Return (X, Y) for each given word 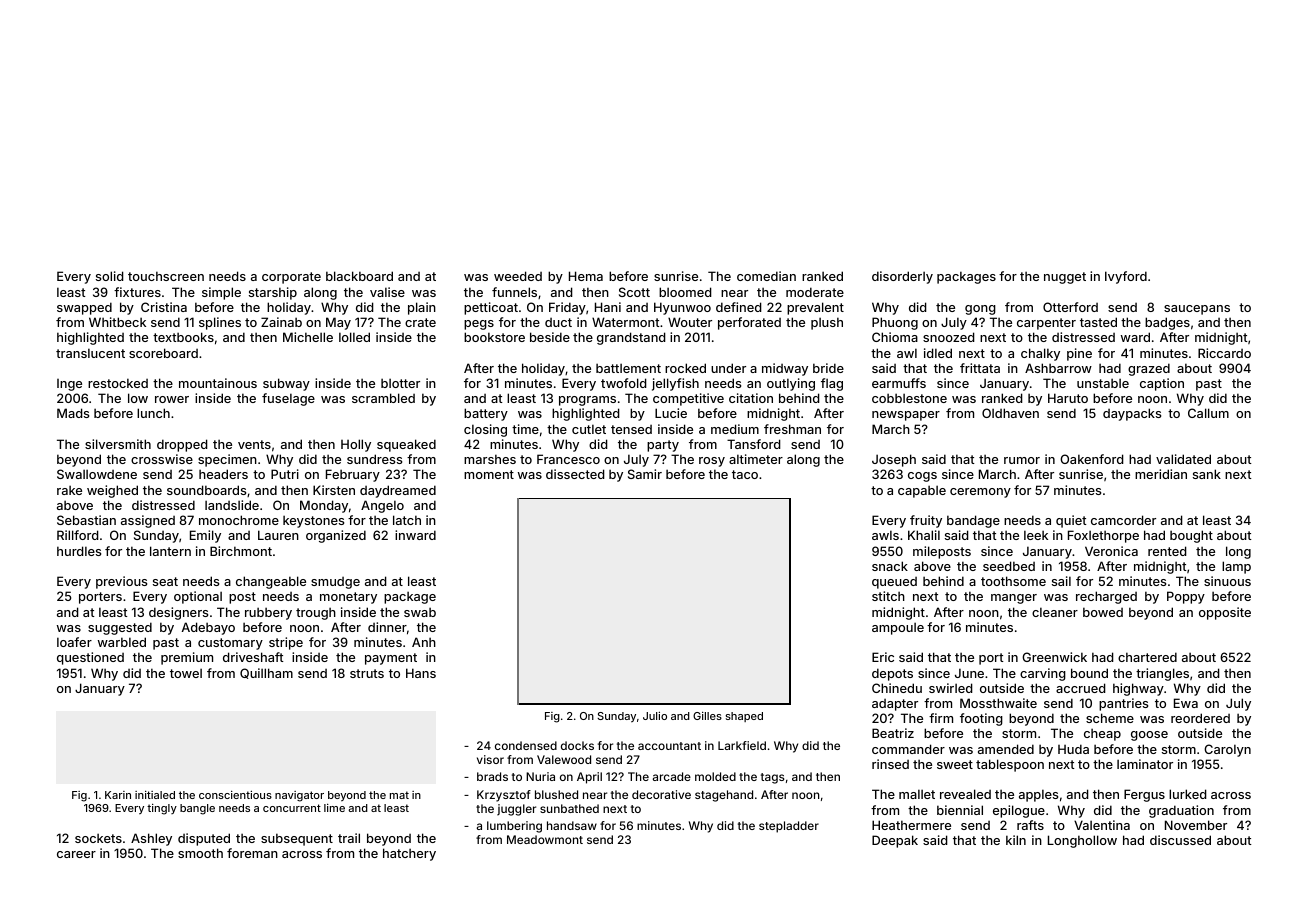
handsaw (572, 825)
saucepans (1197, 310)
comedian (766, 276)
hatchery (409, 854)
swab (420, 612)
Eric (883, 657)
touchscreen (166, 276)
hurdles (79, 551)
